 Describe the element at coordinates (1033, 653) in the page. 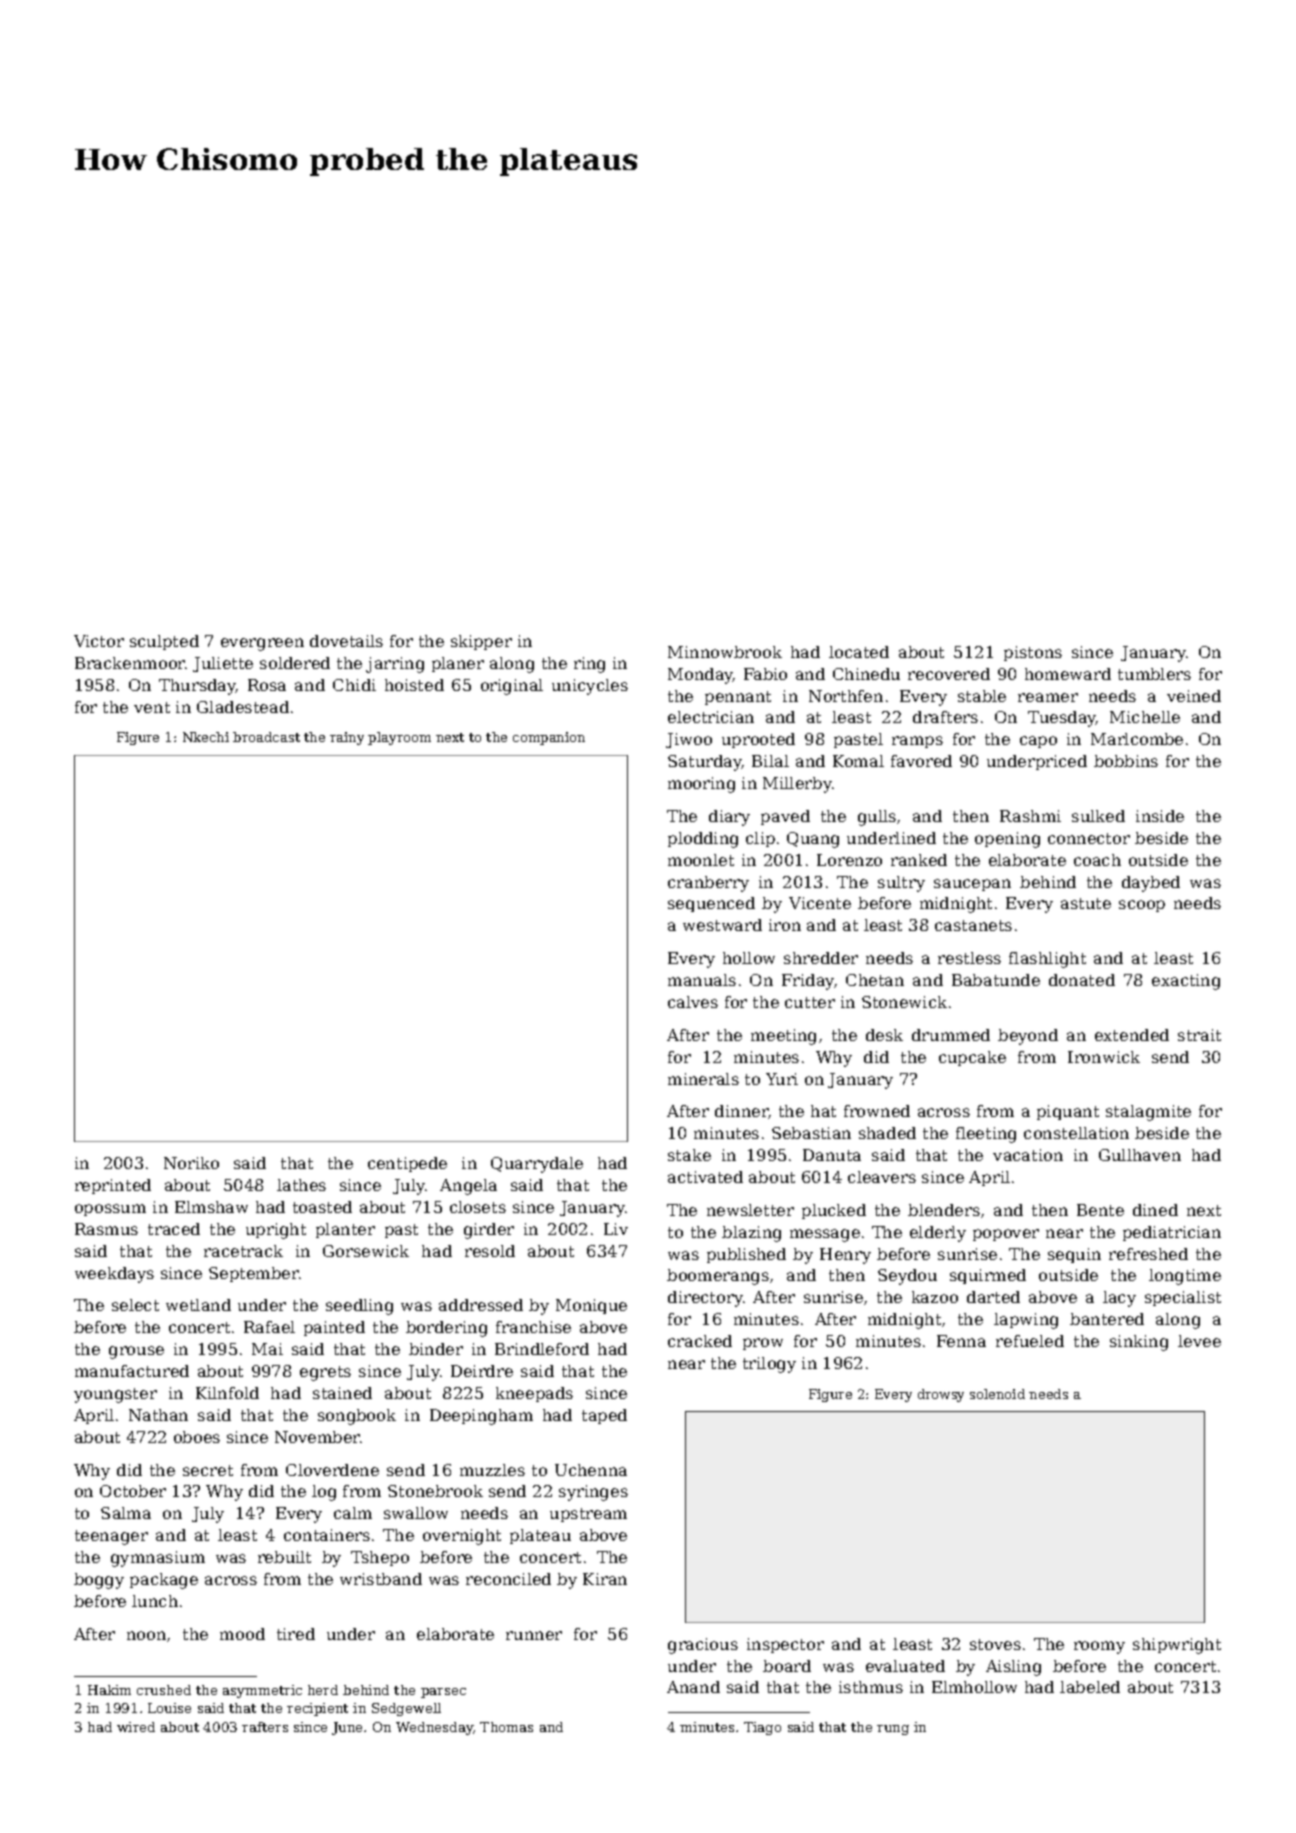

I see `pistons` at that location.
